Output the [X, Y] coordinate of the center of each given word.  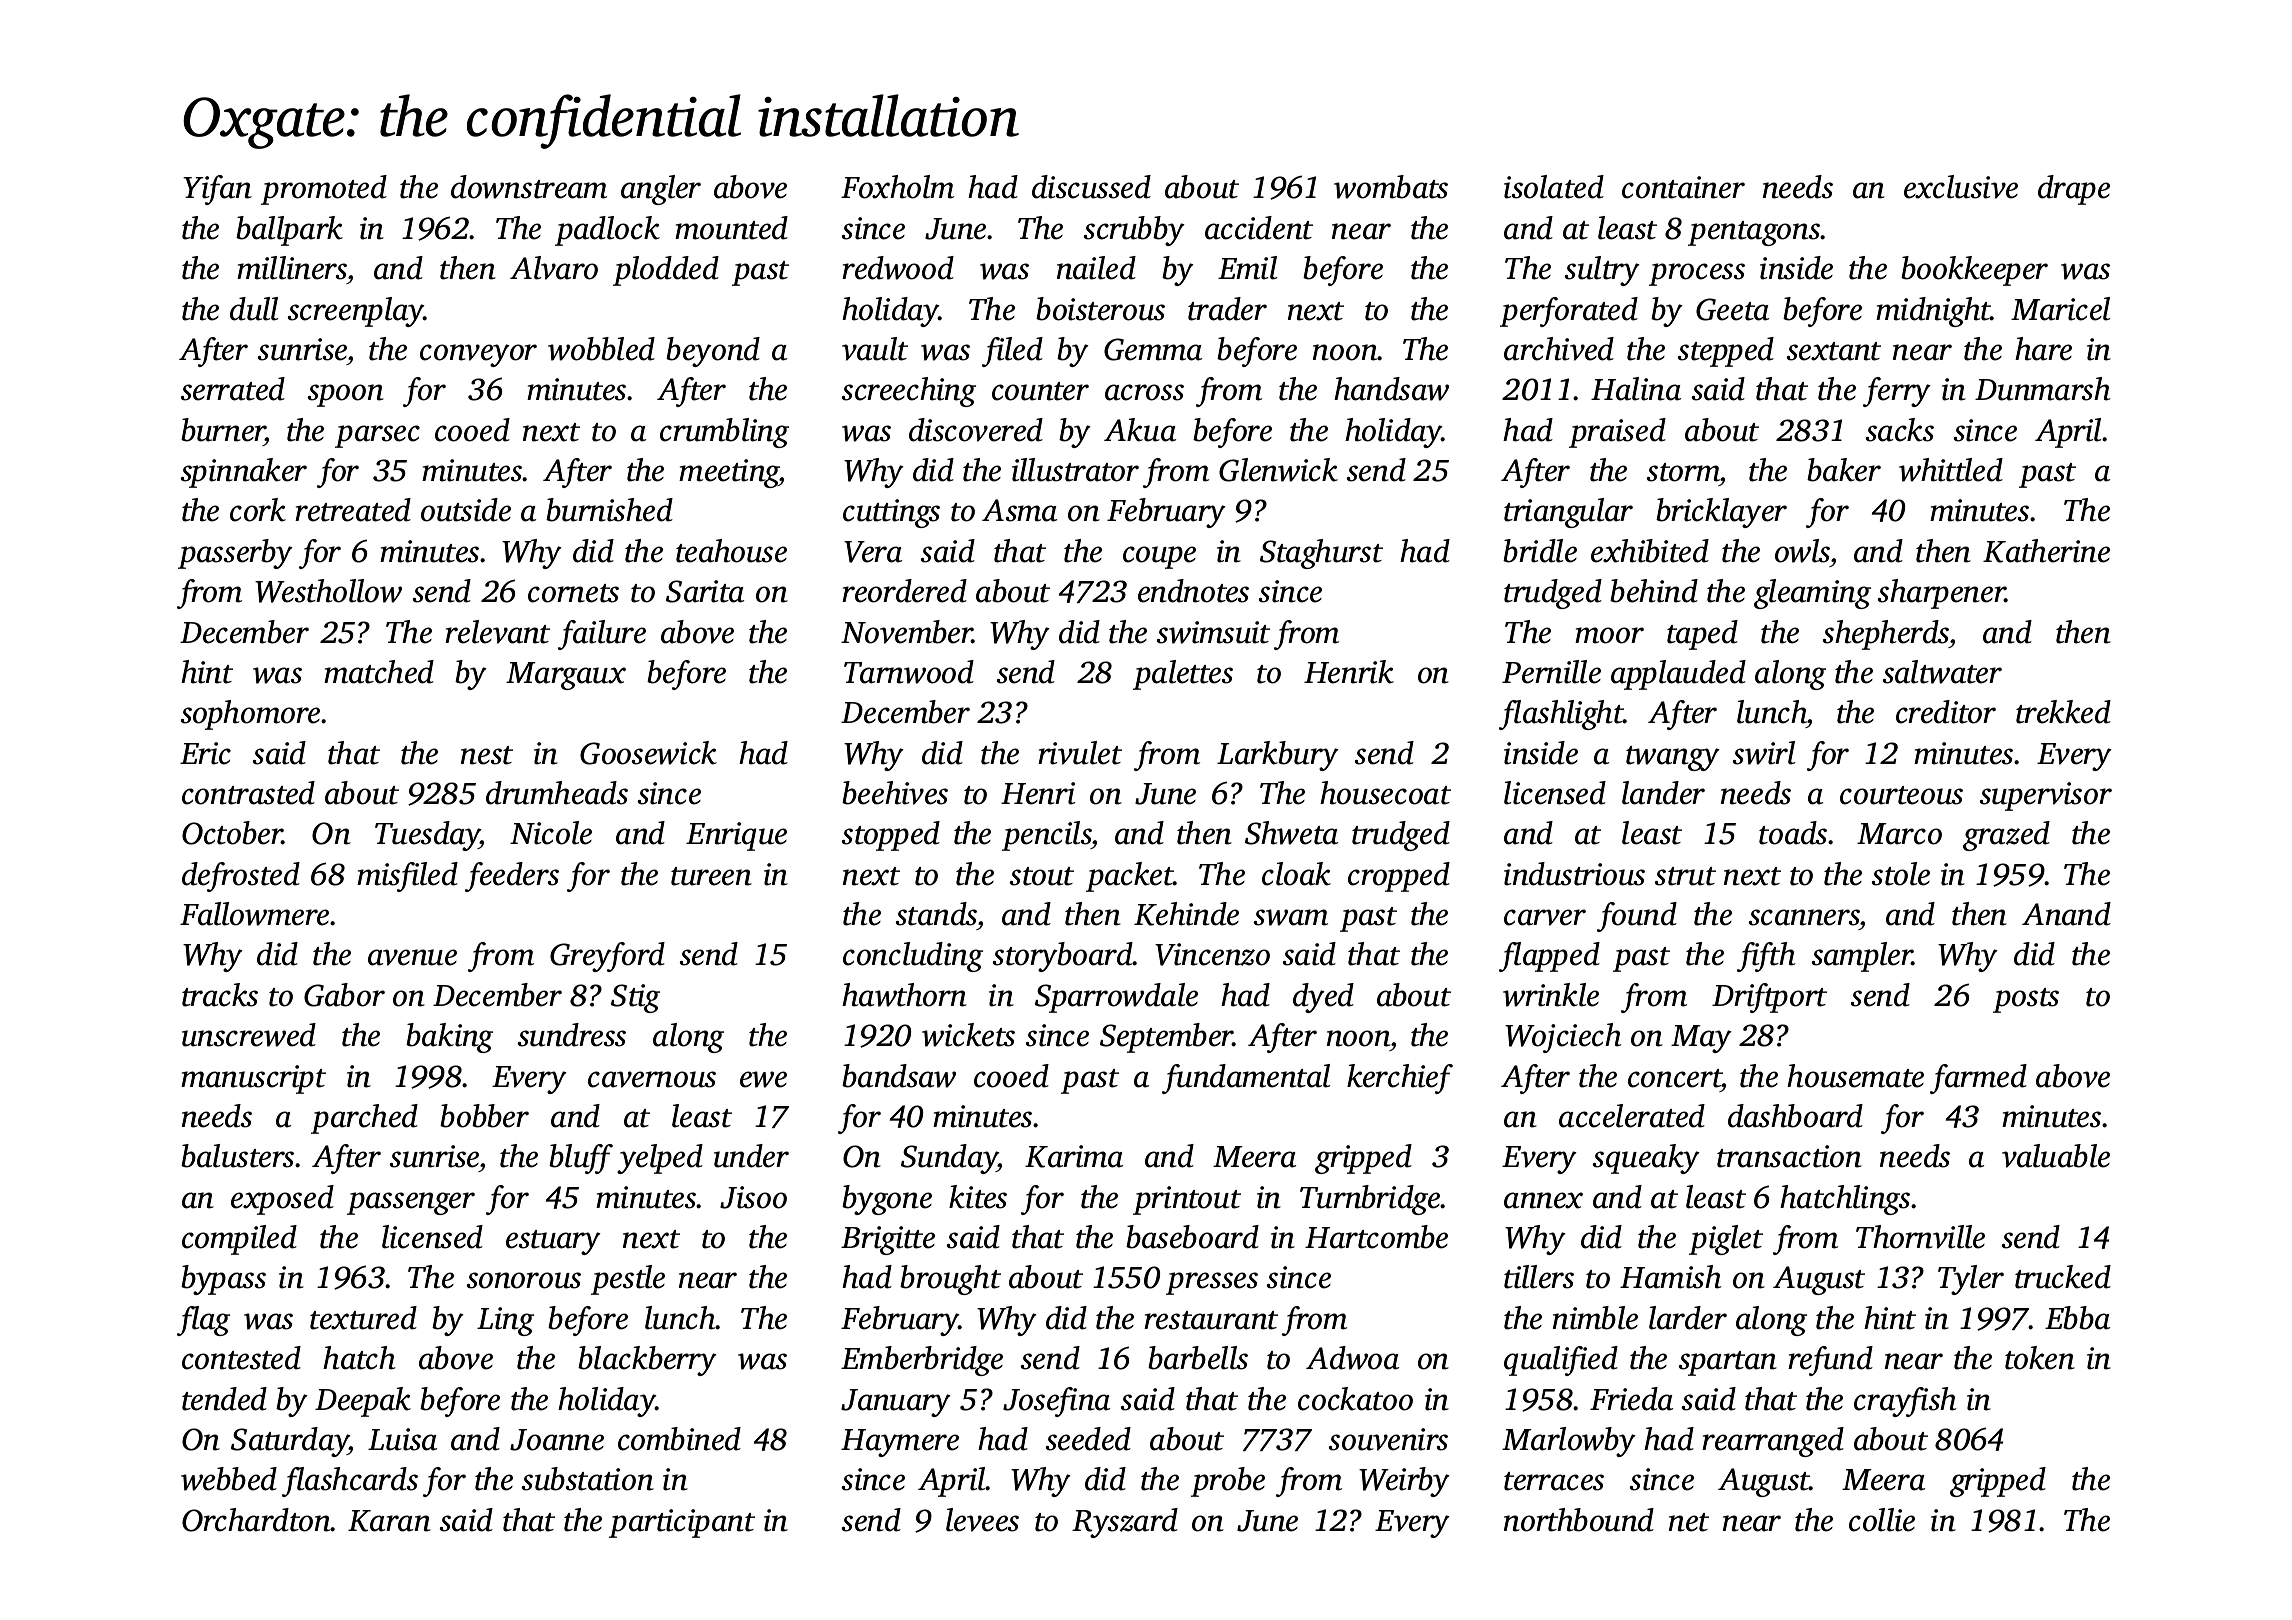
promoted [324, 190]
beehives [895, 793]
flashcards [350, 1482]
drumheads [557, 793]
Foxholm [897, 187]
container [1683, 187]
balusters [237, 1156]
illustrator [1075, 470]
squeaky [1646, 1159]
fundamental [1246, 1079]
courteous [1901, 795]
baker [1844, 470]
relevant [497, 632]
